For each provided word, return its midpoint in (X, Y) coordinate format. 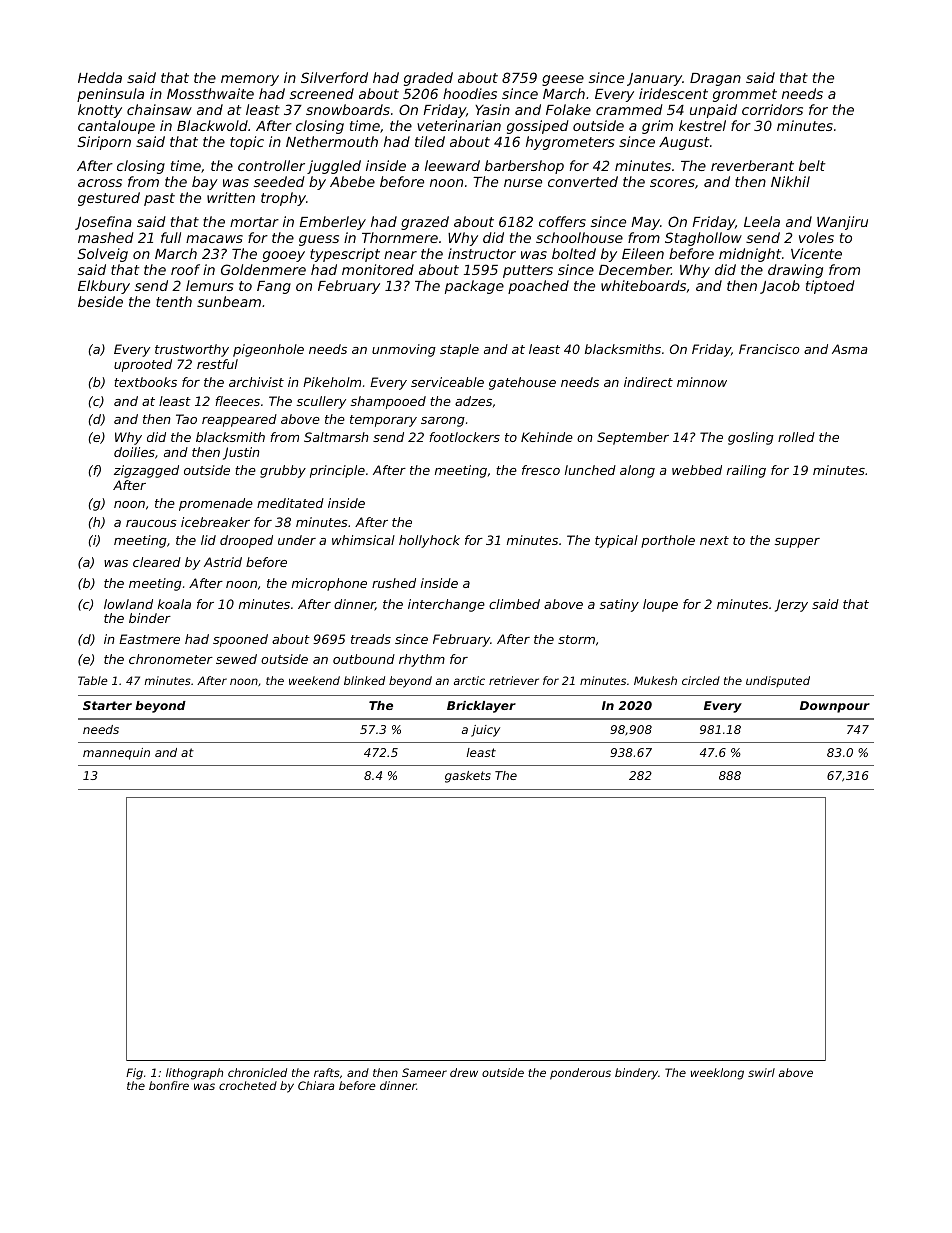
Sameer (424, 1072)
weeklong (717, 1074)
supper (797, 543)
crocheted (248, 1085)
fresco (541, 470)
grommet (745, 95)
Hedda (100, 77)
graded (428, 79)
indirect (648, 382)
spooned (240, 640)
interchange (446, 605)
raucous (151, 523)
